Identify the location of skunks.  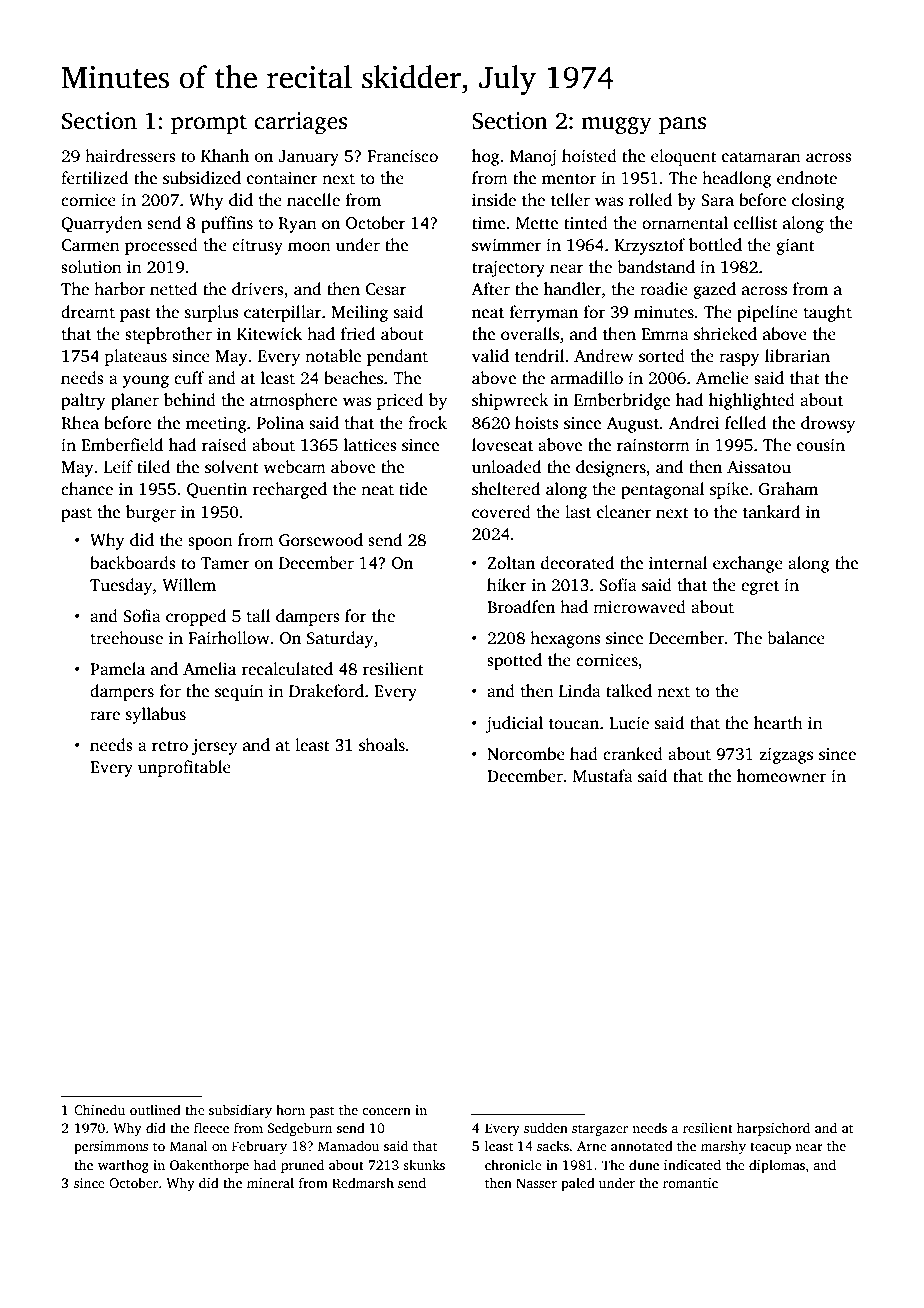
(424, 1164).
